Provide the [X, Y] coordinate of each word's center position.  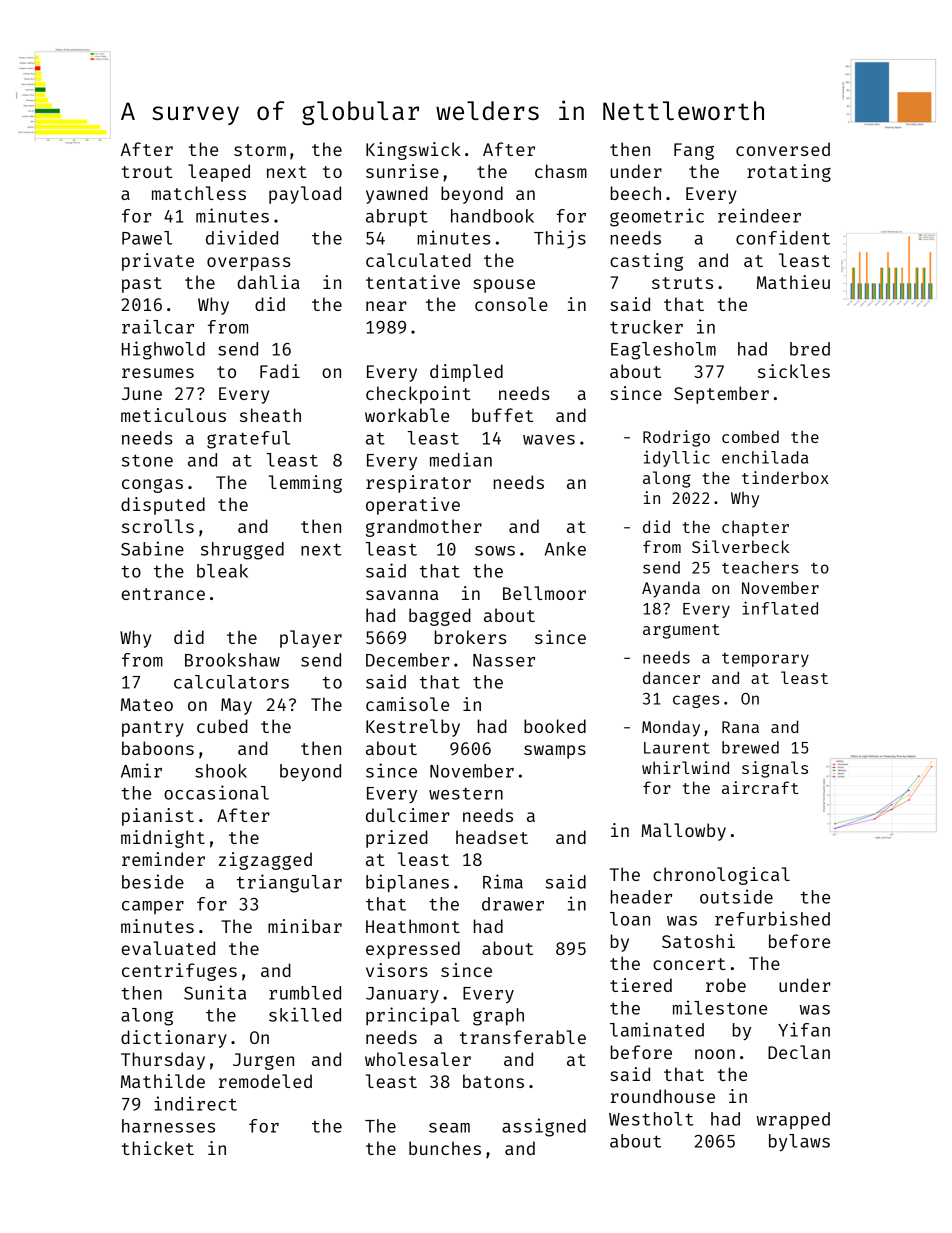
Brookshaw [232, 660]
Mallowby [683, 832]
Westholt [651, 1119]
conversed [783, 149]
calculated [418, 260]
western [466, 793]
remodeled [265, 1081]
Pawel [147, 238]
